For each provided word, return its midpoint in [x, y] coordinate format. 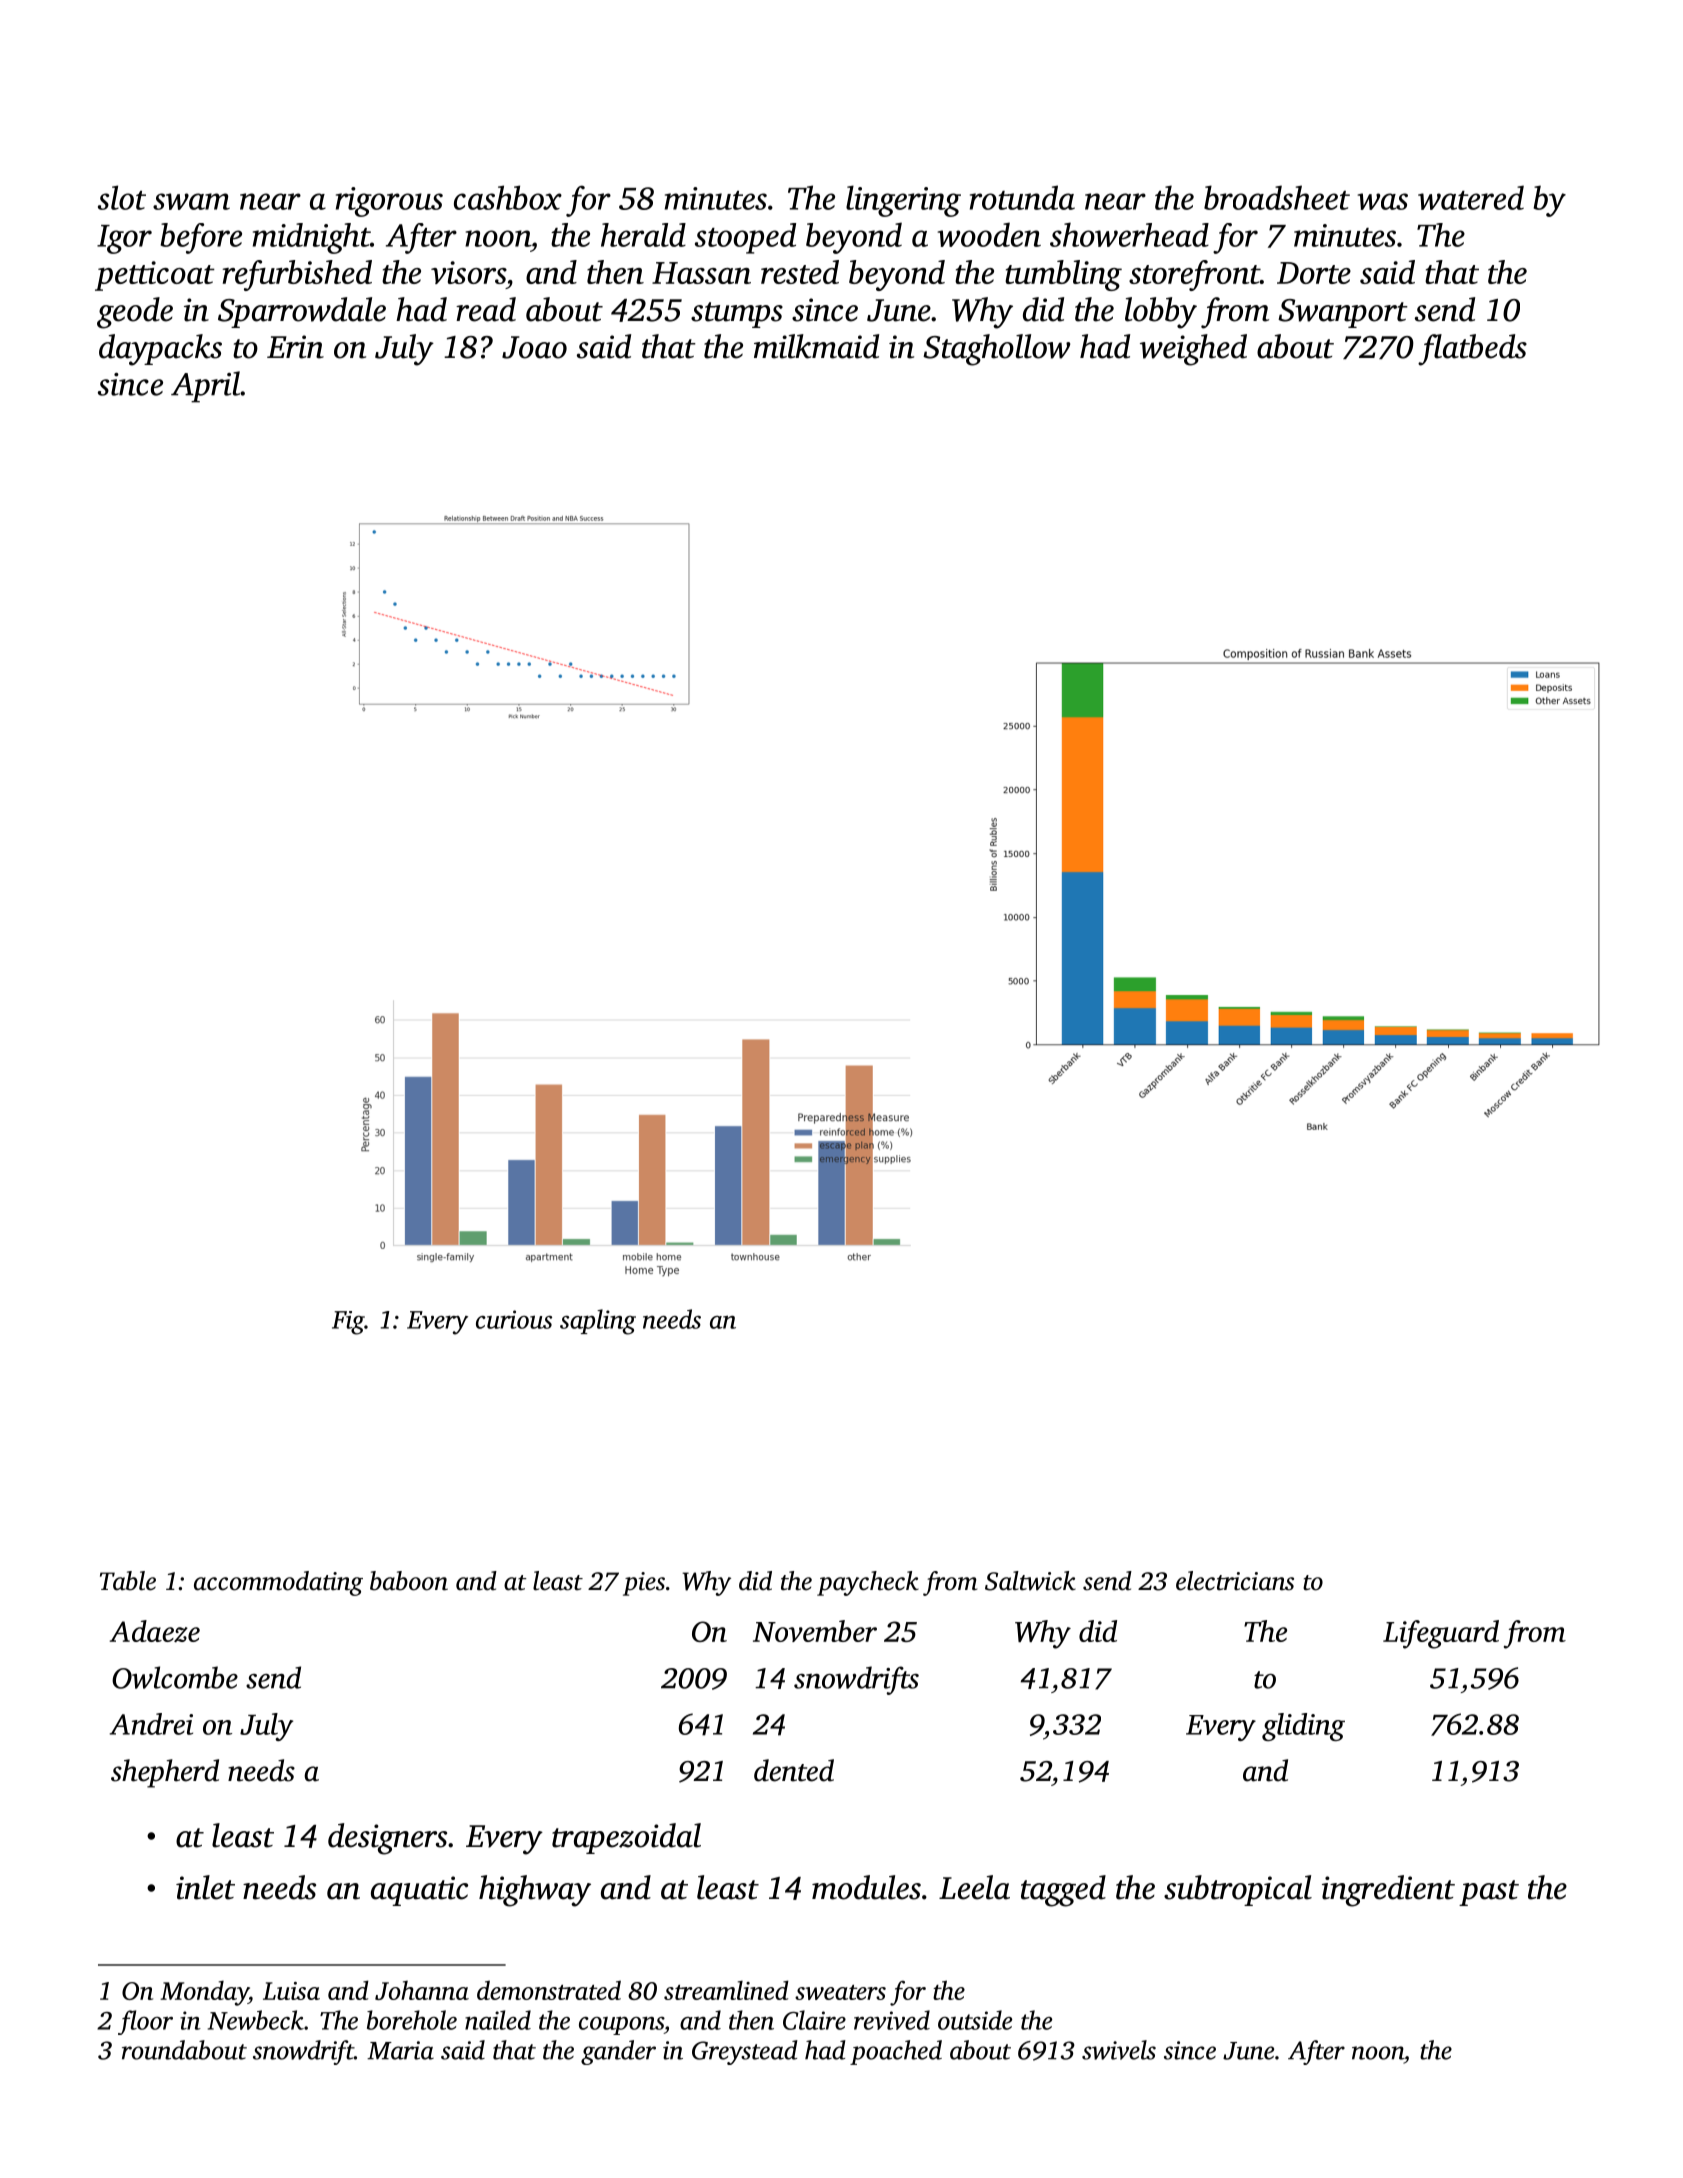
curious [514, 1319]
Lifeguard [1441, 1634]
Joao [534, 347]
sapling [598, 1322]
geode [135, 313]
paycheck [868, 1583]
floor [145, 2022]
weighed [1193, 350]
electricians [1235, 1581]
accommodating [278, 1583]
